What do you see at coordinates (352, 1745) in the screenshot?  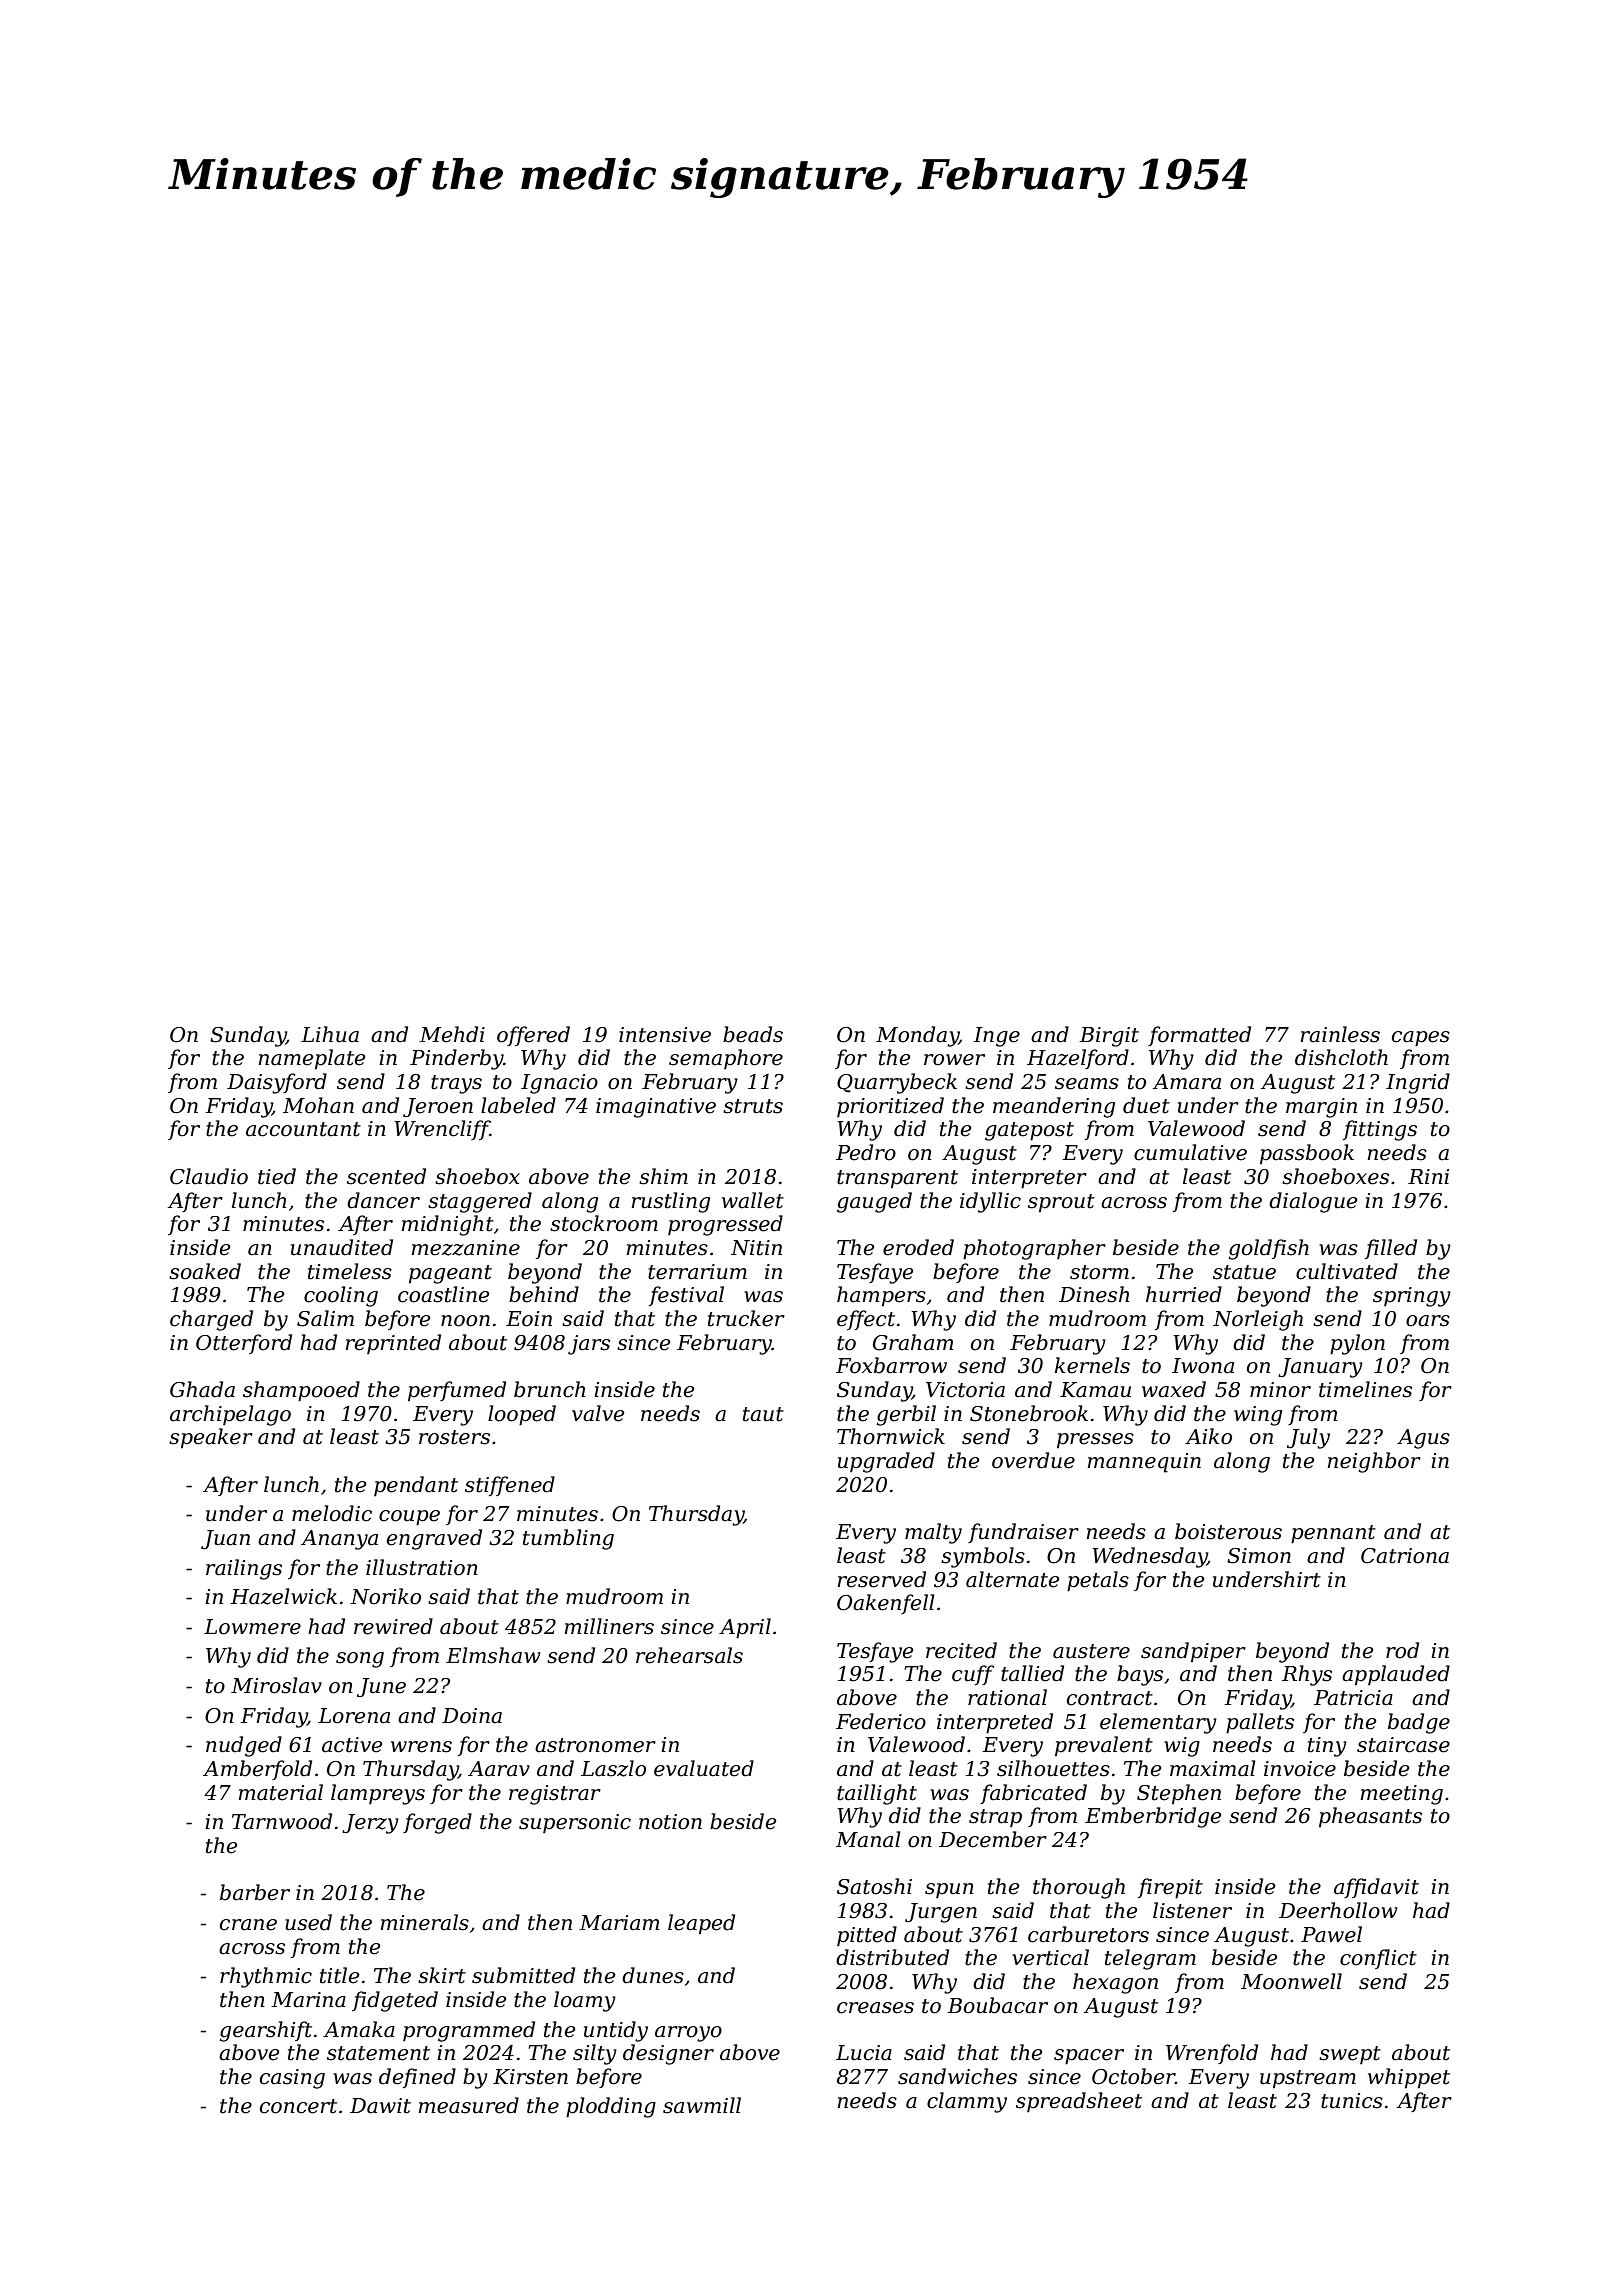 I see `active` at bounding box center [352, 1745].
